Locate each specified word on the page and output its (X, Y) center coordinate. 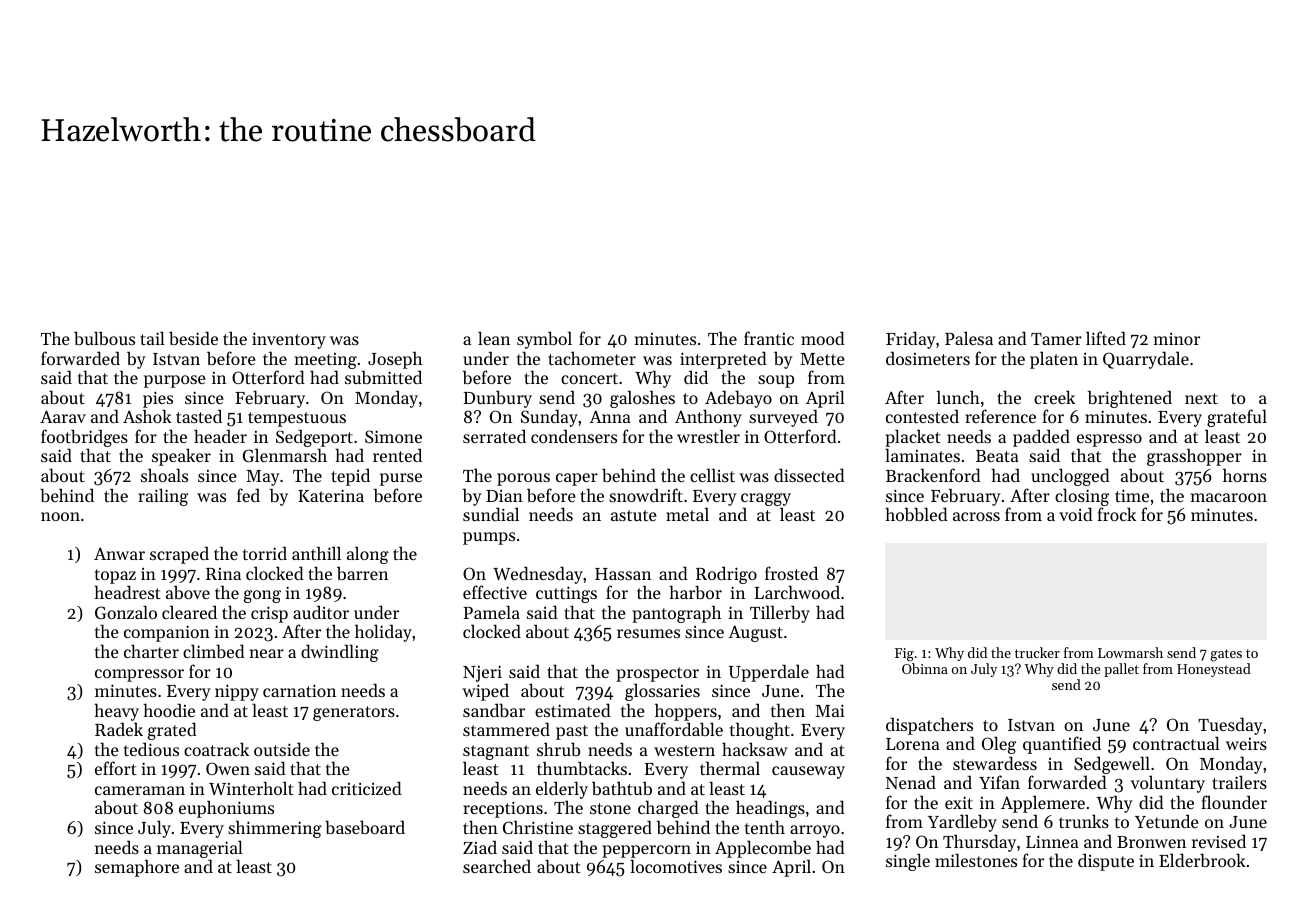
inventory (289, 340)
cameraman (140, 790)
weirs (1246, 744)
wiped (485, 692)
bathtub (622, 788)
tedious (151, 749)
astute (634, 515)
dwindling (340, 653)
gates (1226, 655)
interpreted (723, 360)
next (1201, 398)
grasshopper (1194, 457)
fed (248, 495)
